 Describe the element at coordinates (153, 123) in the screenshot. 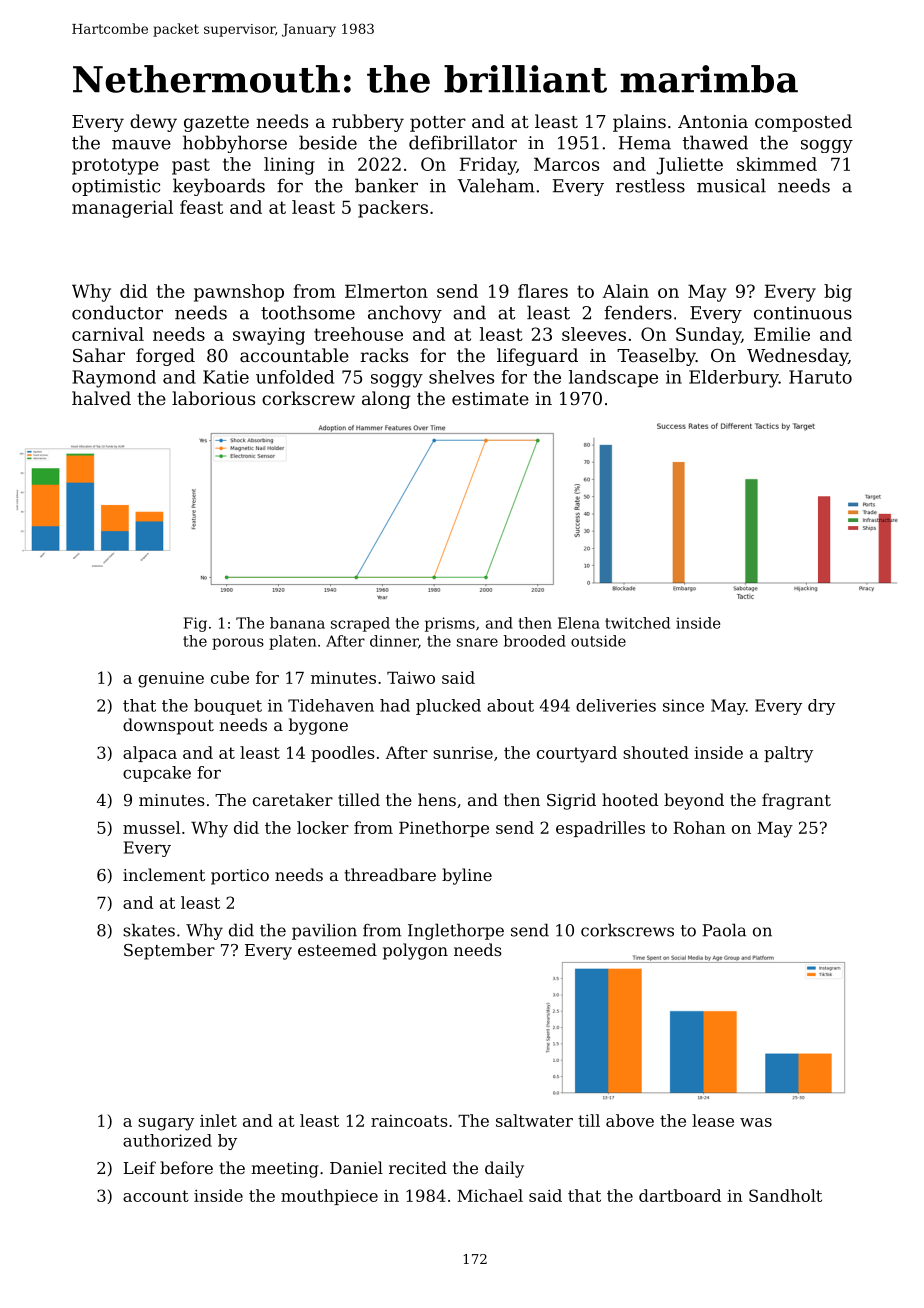

I see `dewy` at that location.
